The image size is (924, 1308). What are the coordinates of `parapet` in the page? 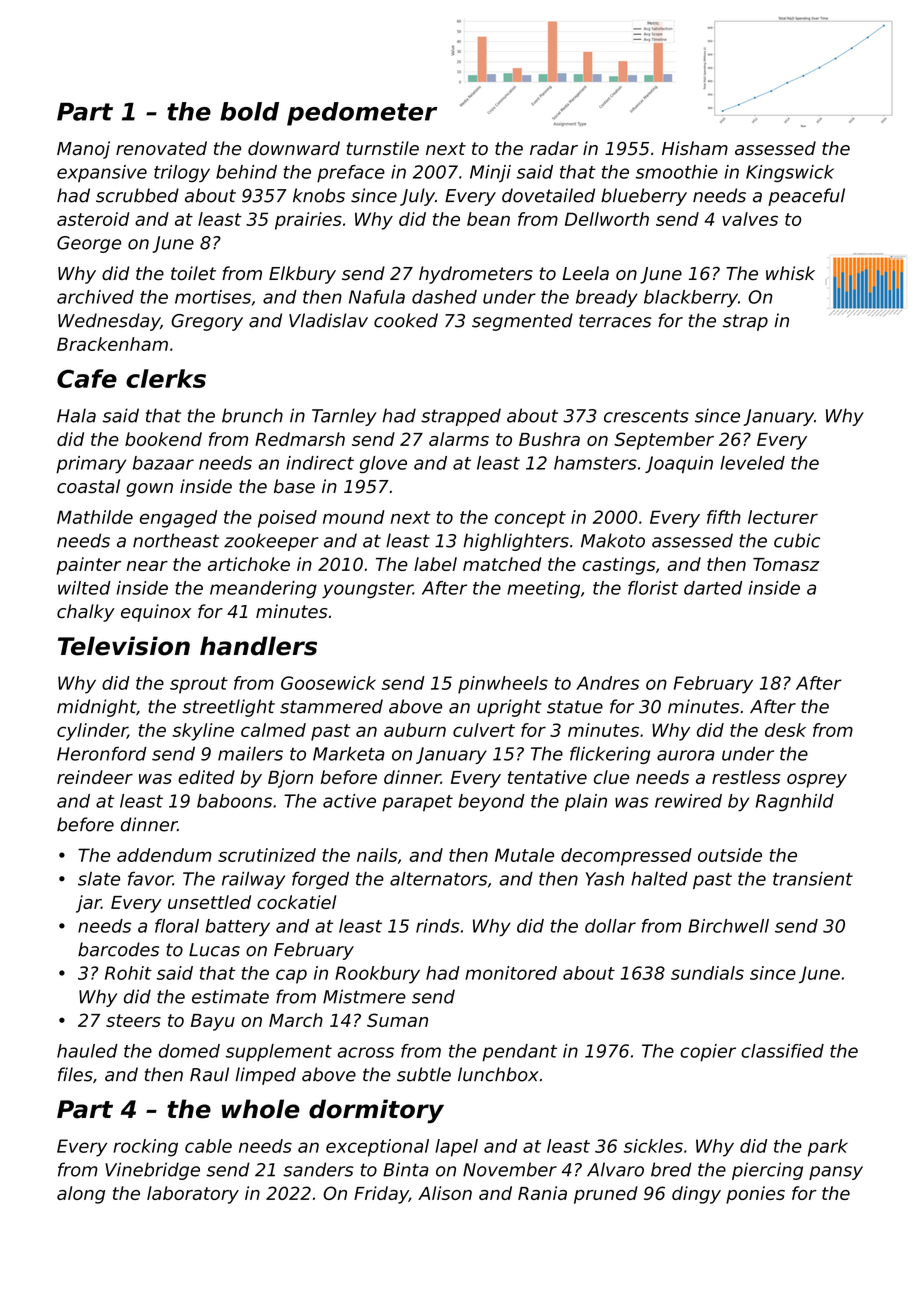 It's located at (417, 803).
